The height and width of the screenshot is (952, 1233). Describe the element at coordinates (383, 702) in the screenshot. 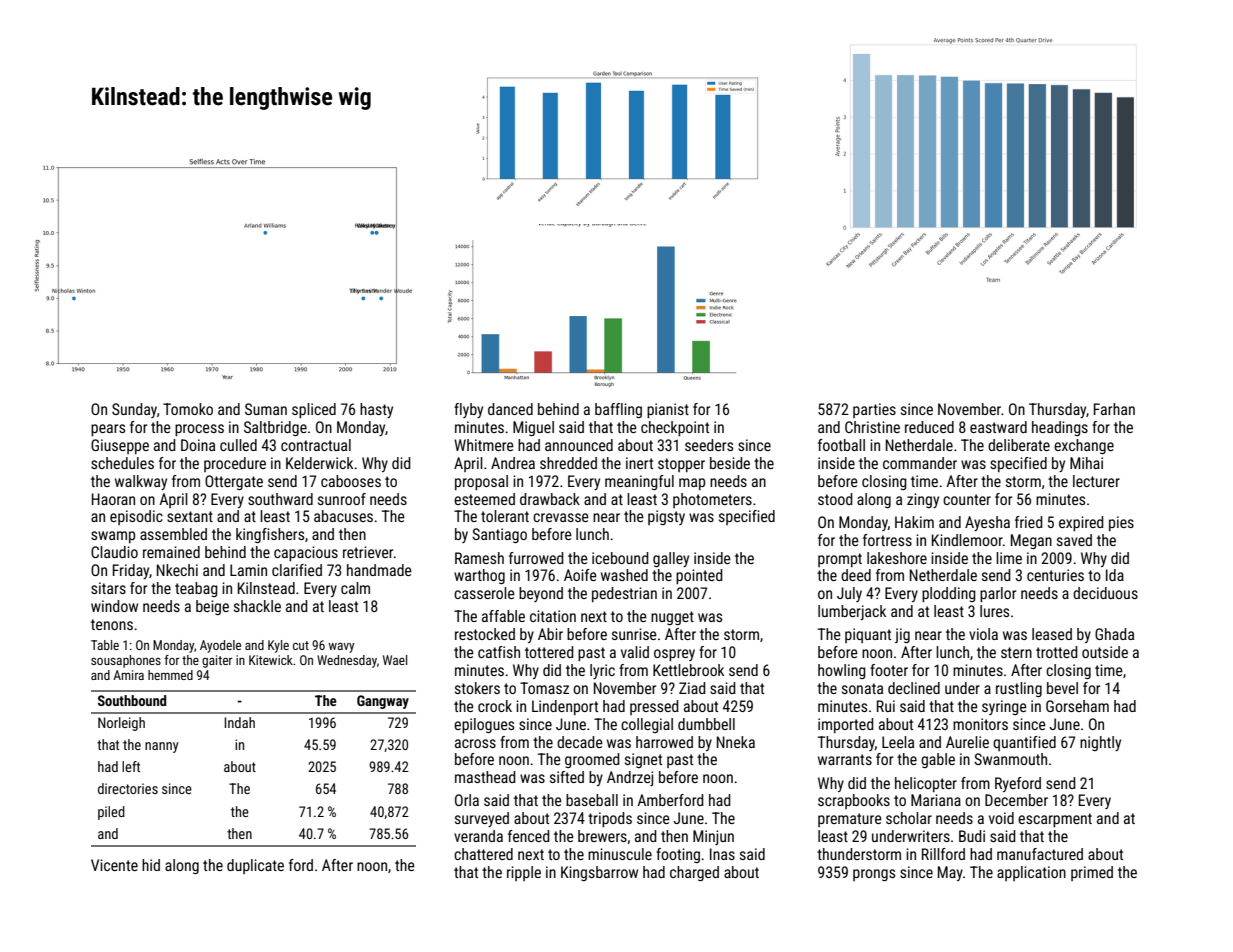

I see `Gangway` at that location.
